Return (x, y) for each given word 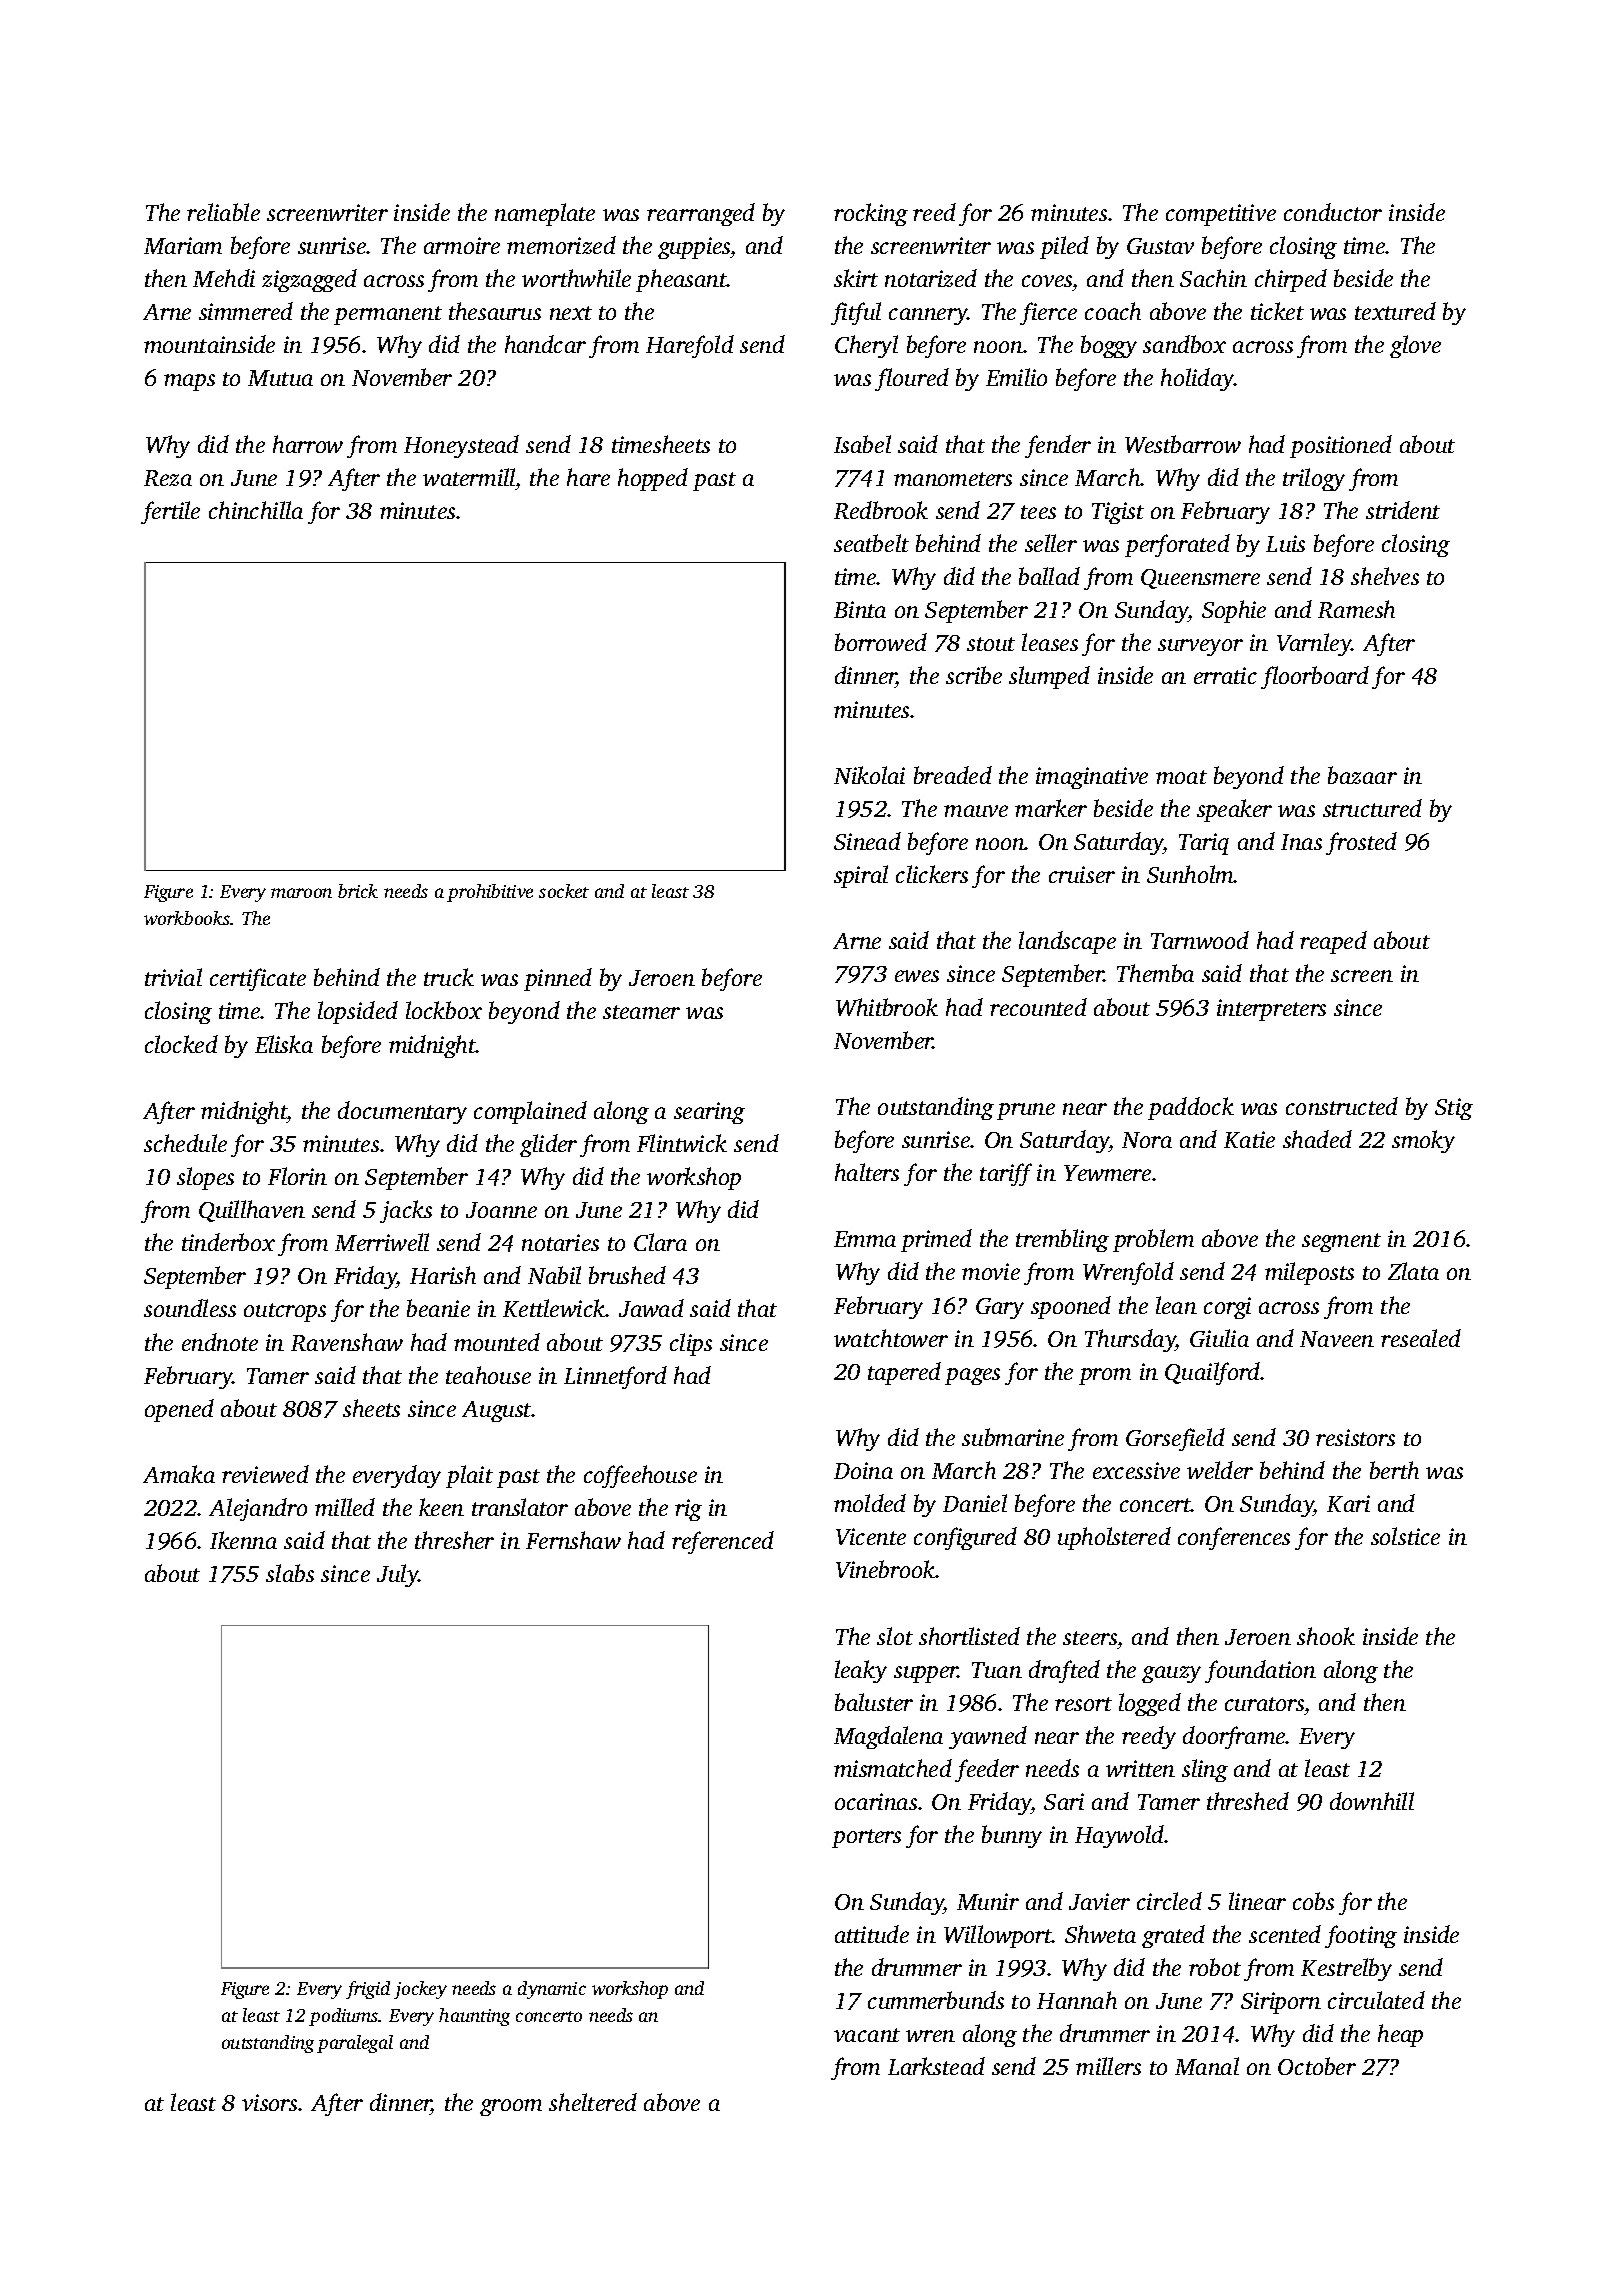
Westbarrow (1183, 444)
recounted (1038, 1007)
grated (1173, 1936)
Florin (297, 1176)
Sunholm (1190, 874)
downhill (1372, 1801)
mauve (976, 811)
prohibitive (490, 893)
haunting (474, 2017)
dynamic (552, 1990)
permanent (388, 315)
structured (1372, 808)
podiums (343, 2017)
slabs (290, 1573)
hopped (653, 479)
